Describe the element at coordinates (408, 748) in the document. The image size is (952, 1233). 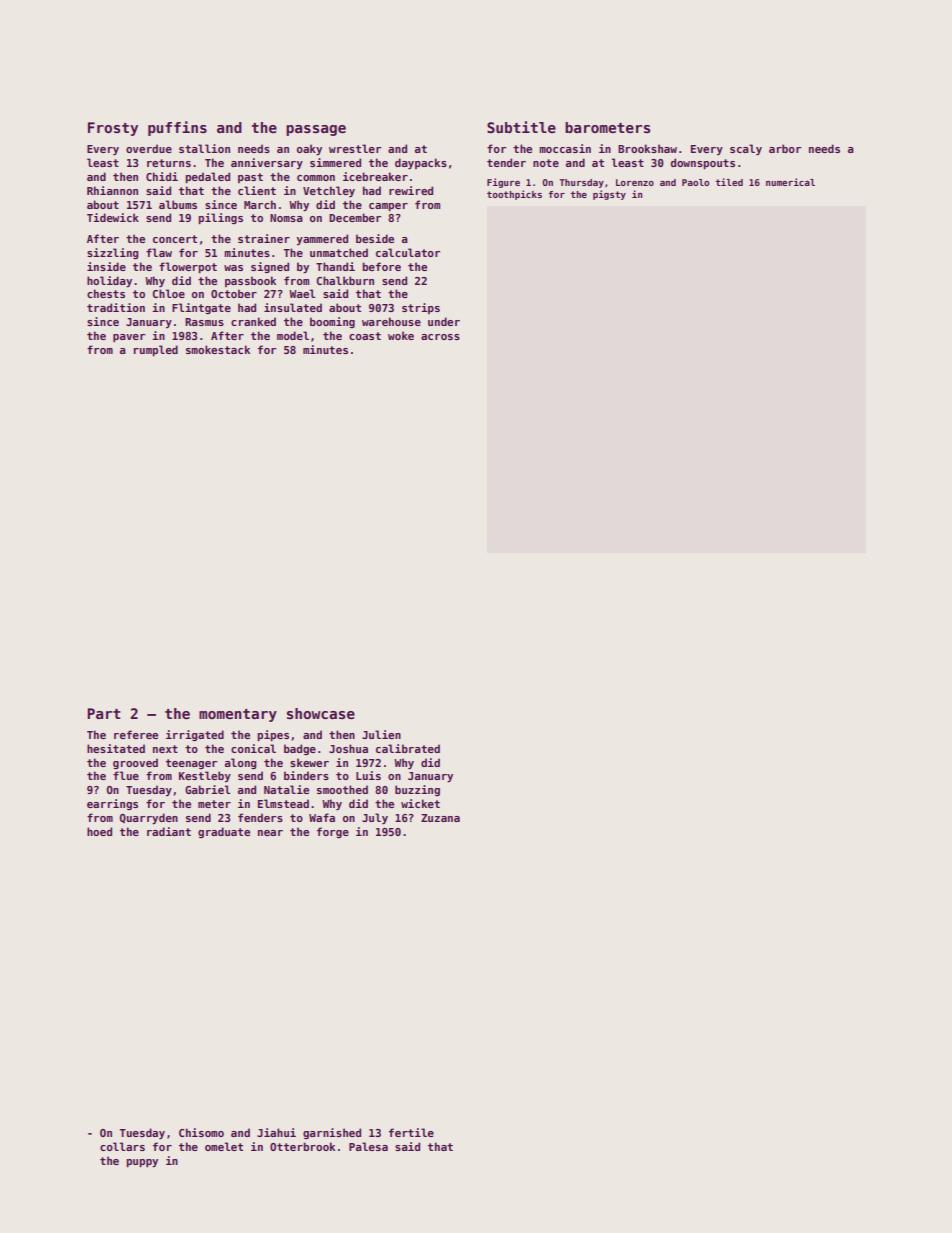
I see `calibrated` at that location.
